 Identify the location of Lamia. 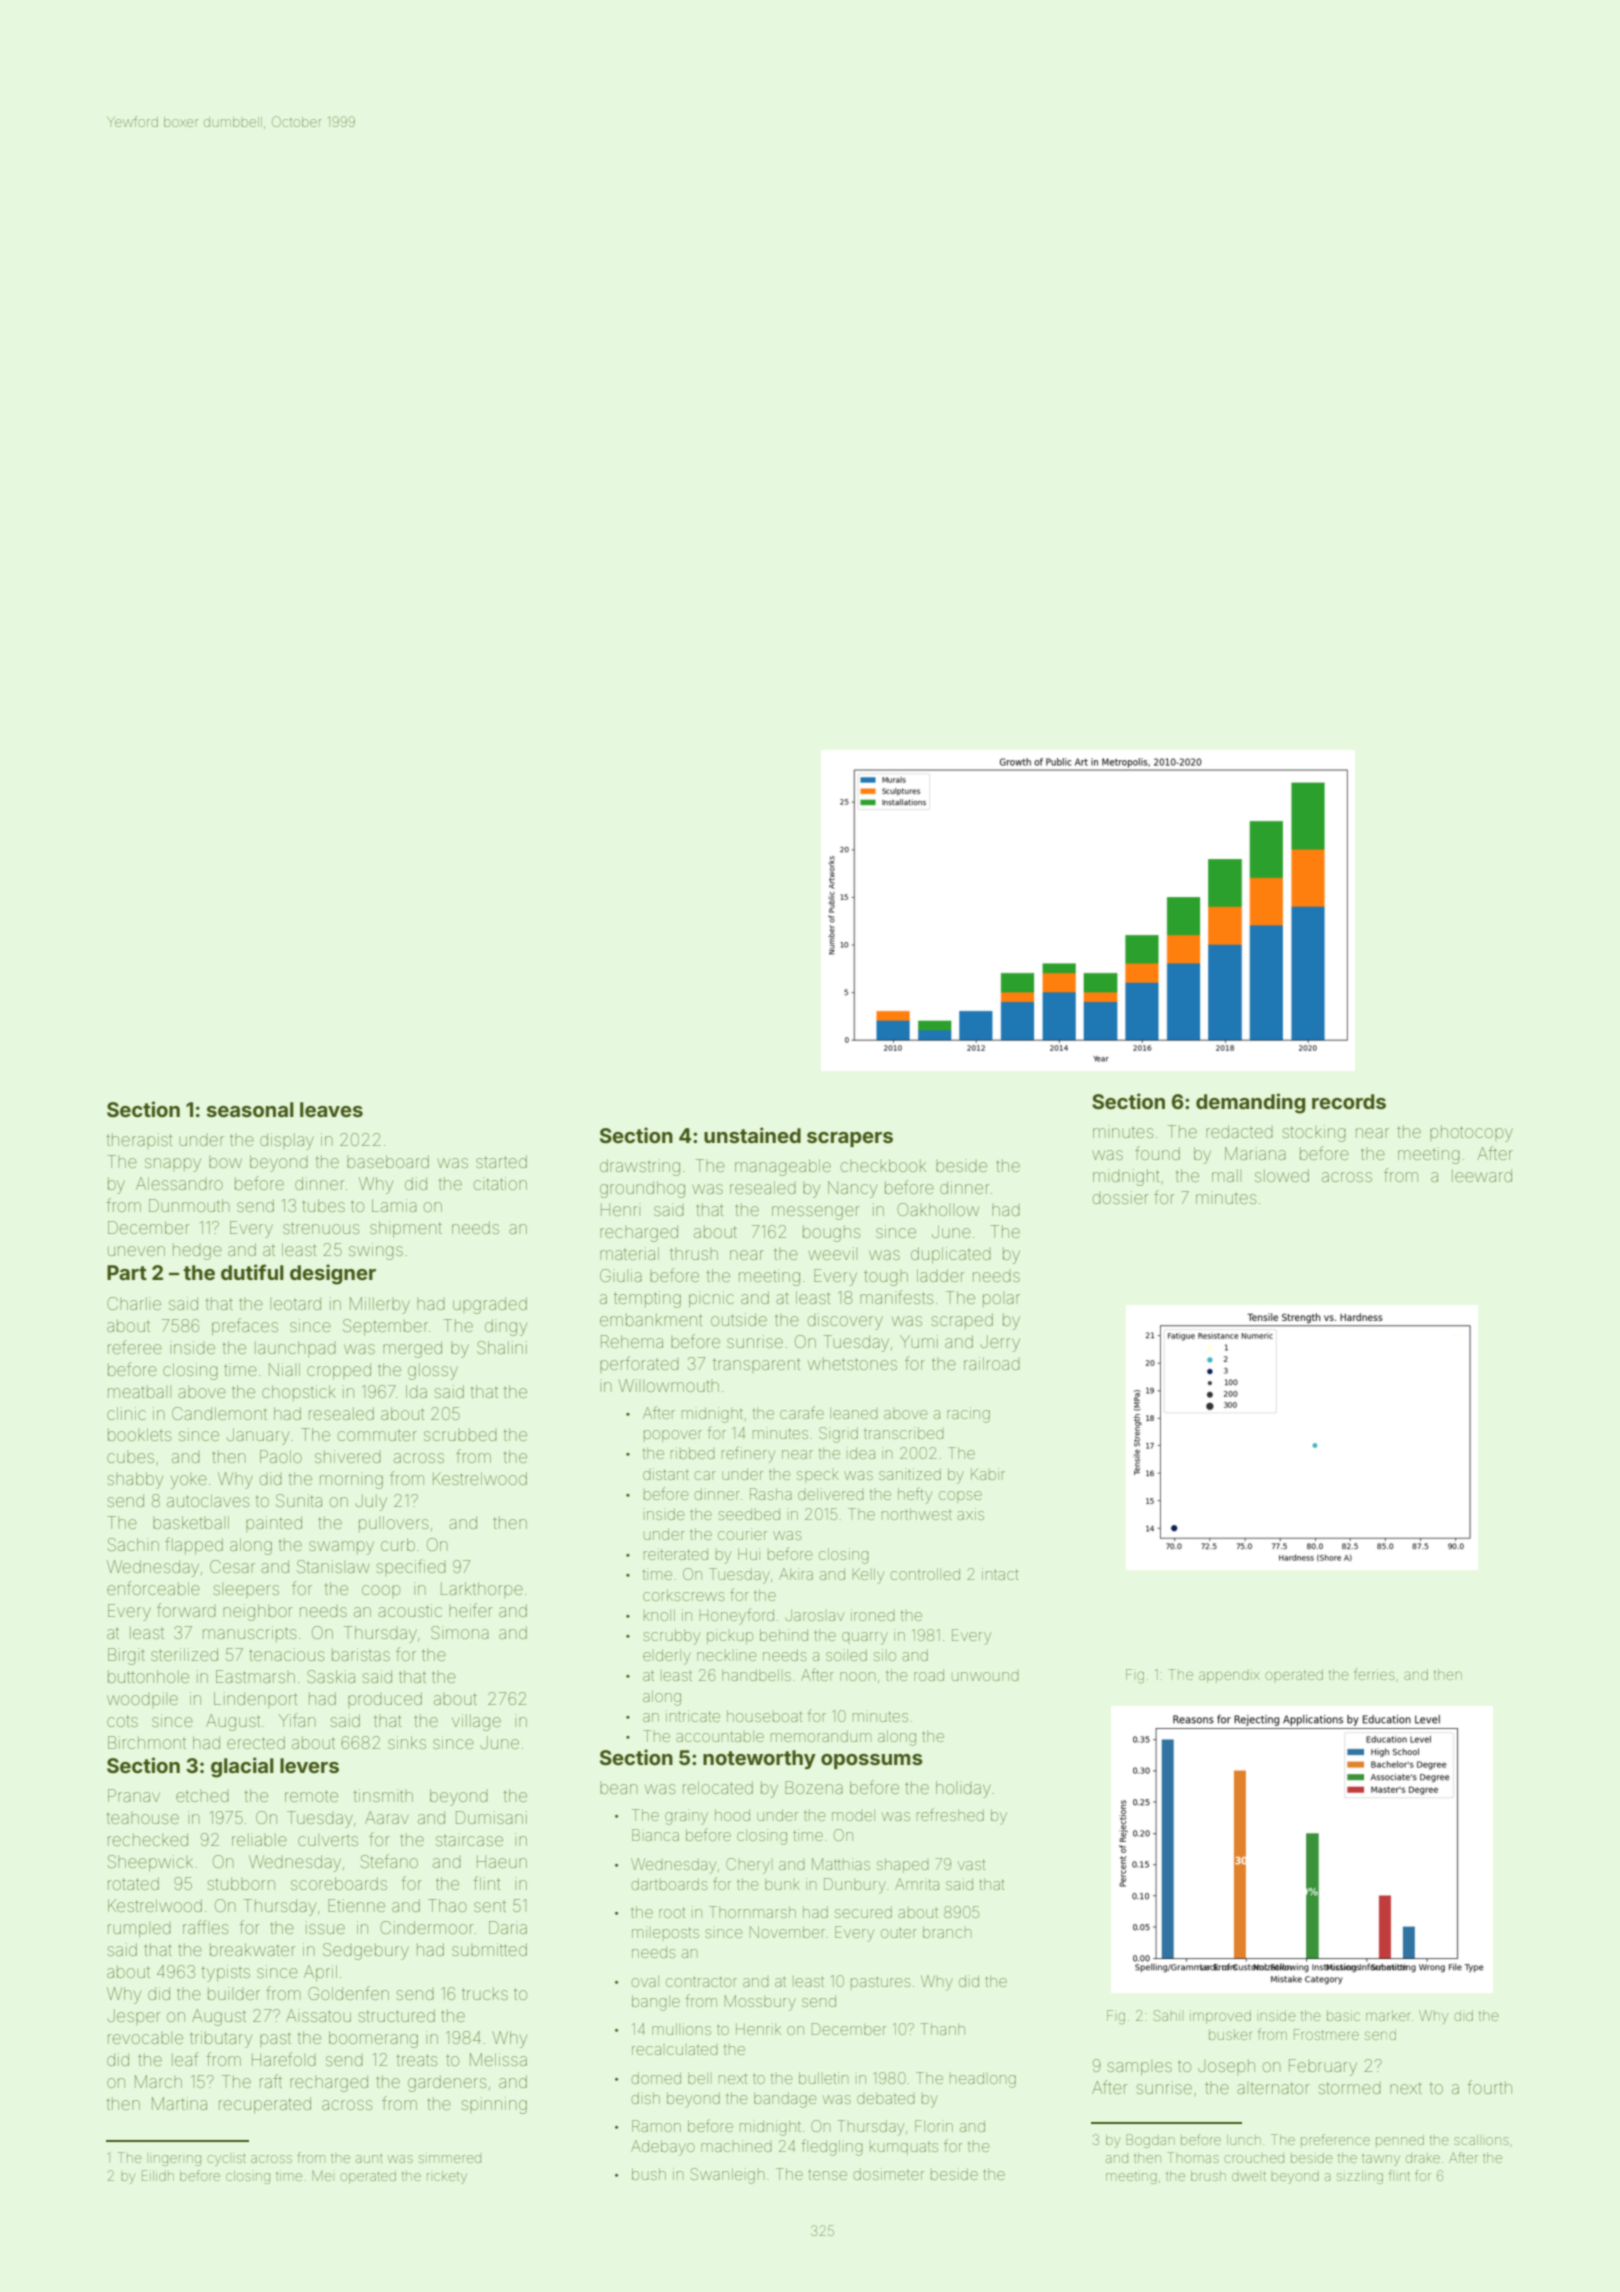
(394, 1205).
